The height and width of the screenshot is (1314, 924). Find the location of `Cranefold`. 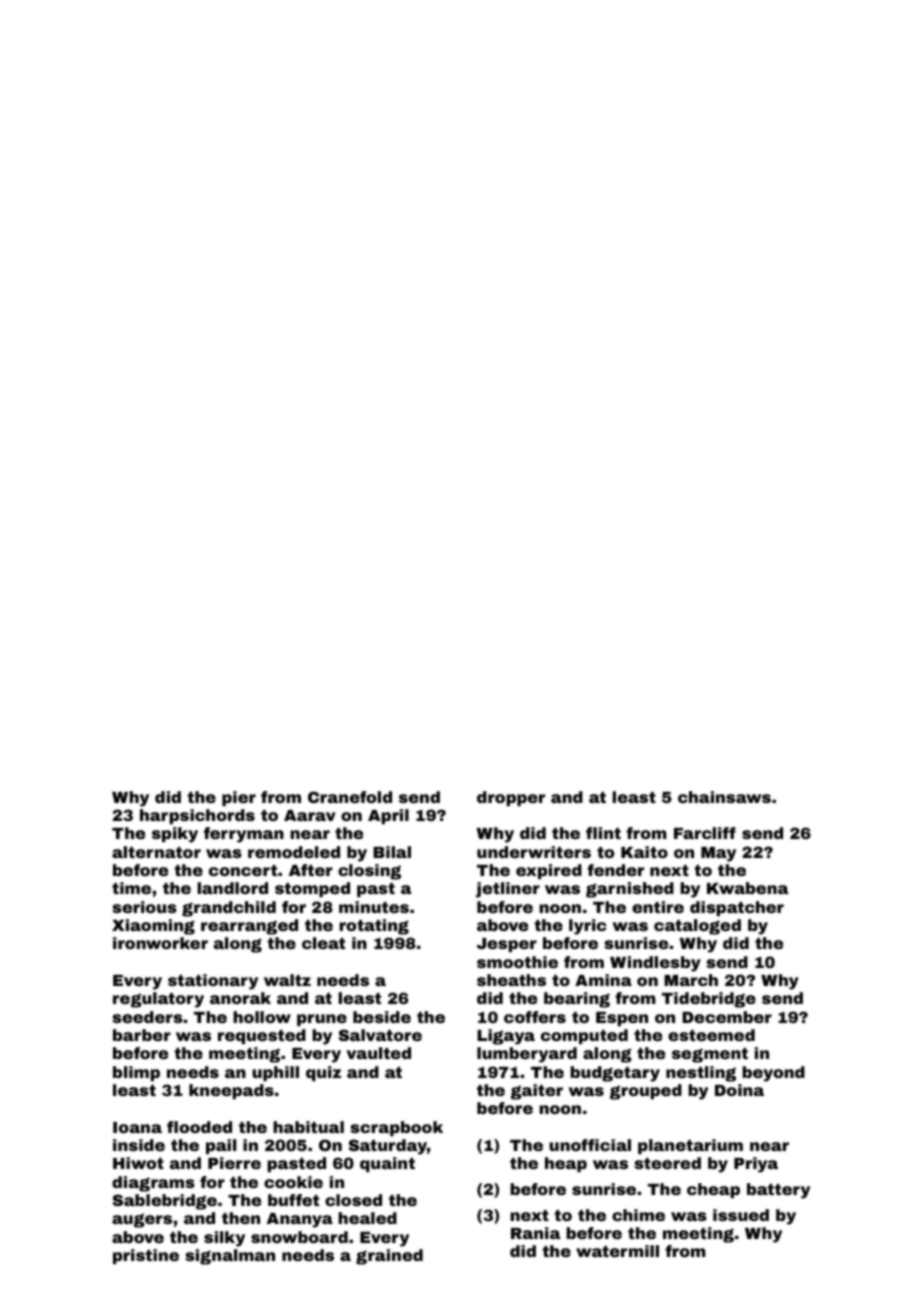

Cranefold is located at coordinates (350, 797).
